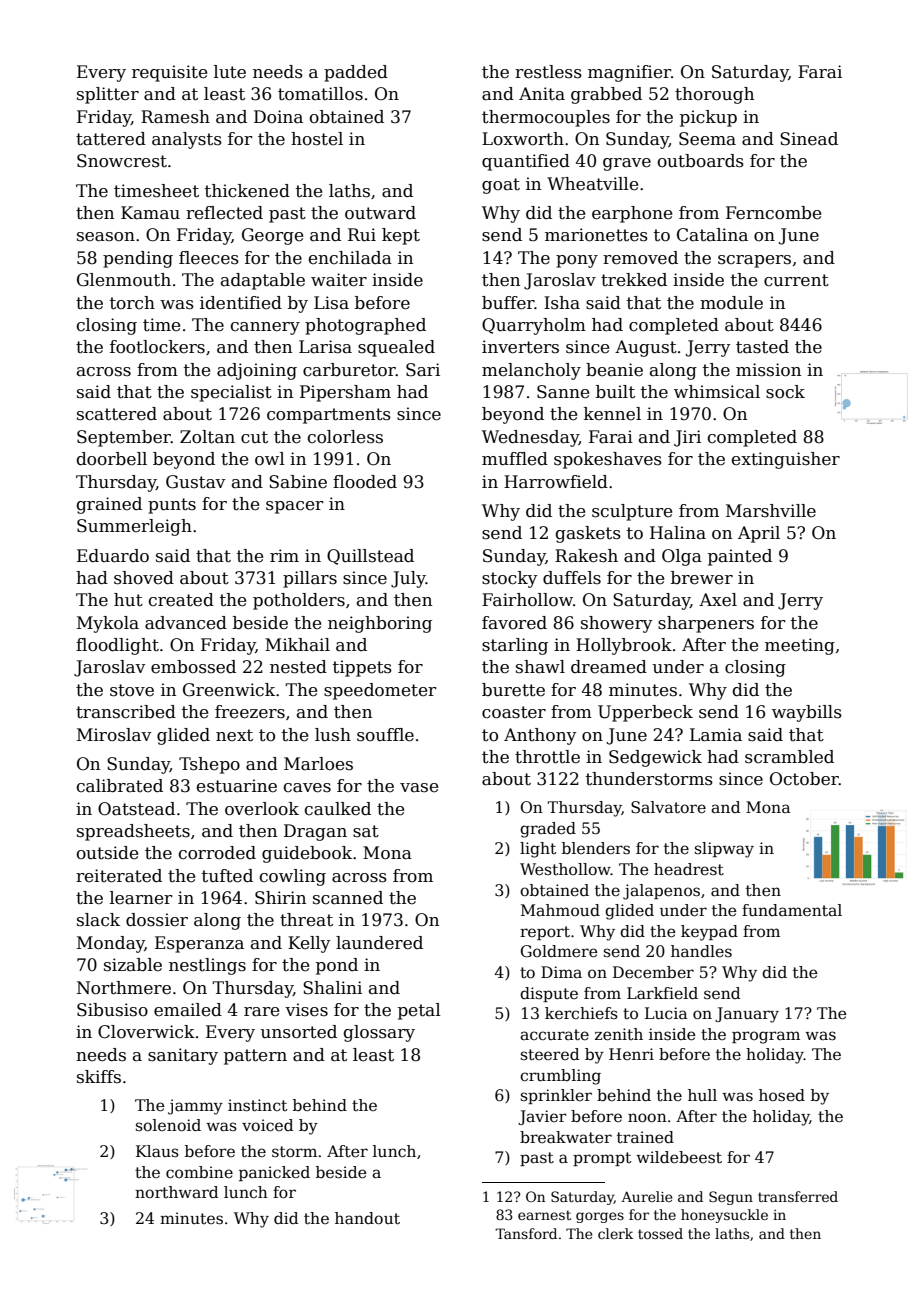 The width and height of the page is (924, 1308). I want to click on crumbling, so click(560, 1077).
